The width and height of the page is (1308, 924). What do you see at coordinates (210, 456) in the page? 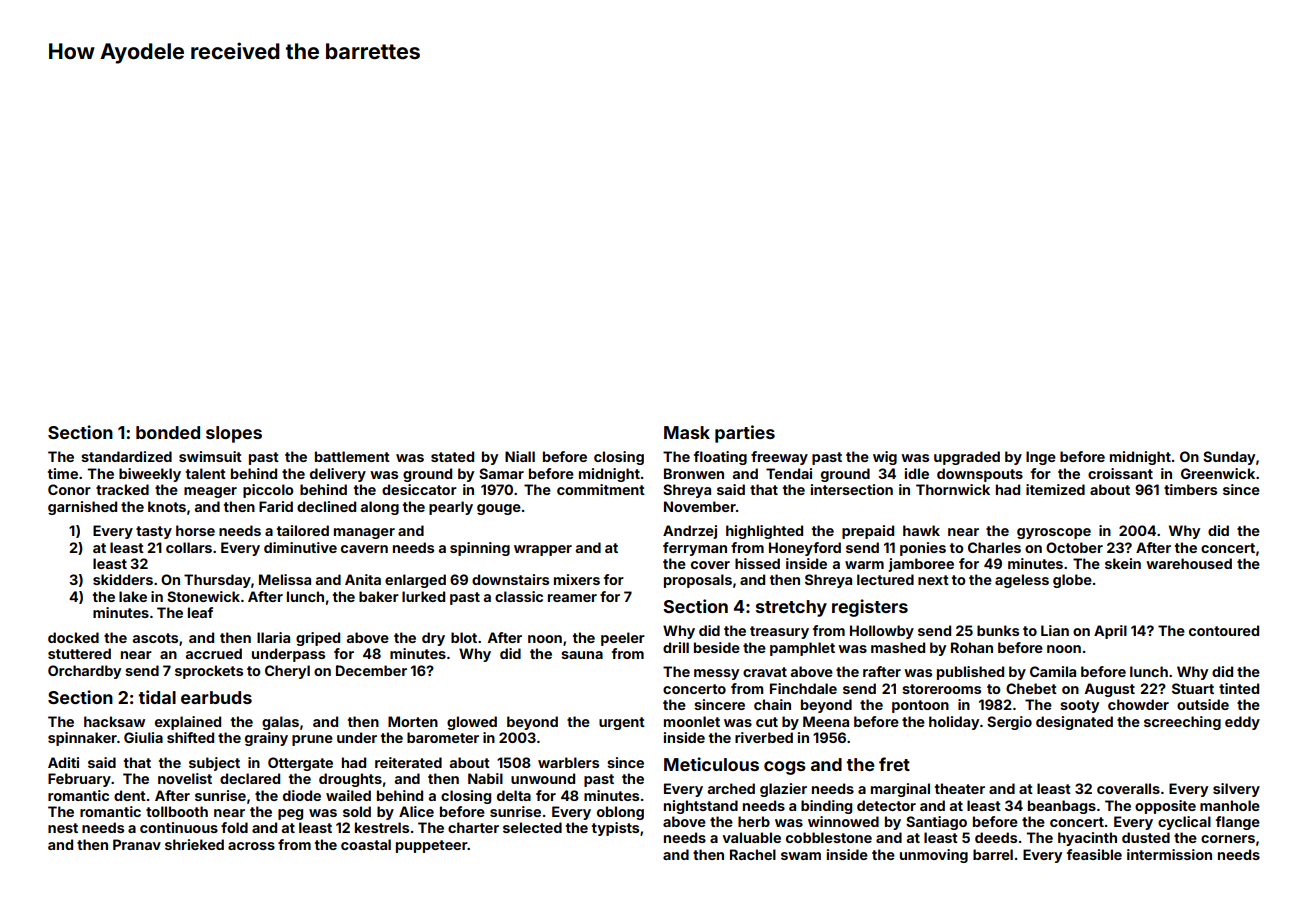
I see `swimsuit` at bounding box center [210, 456].
